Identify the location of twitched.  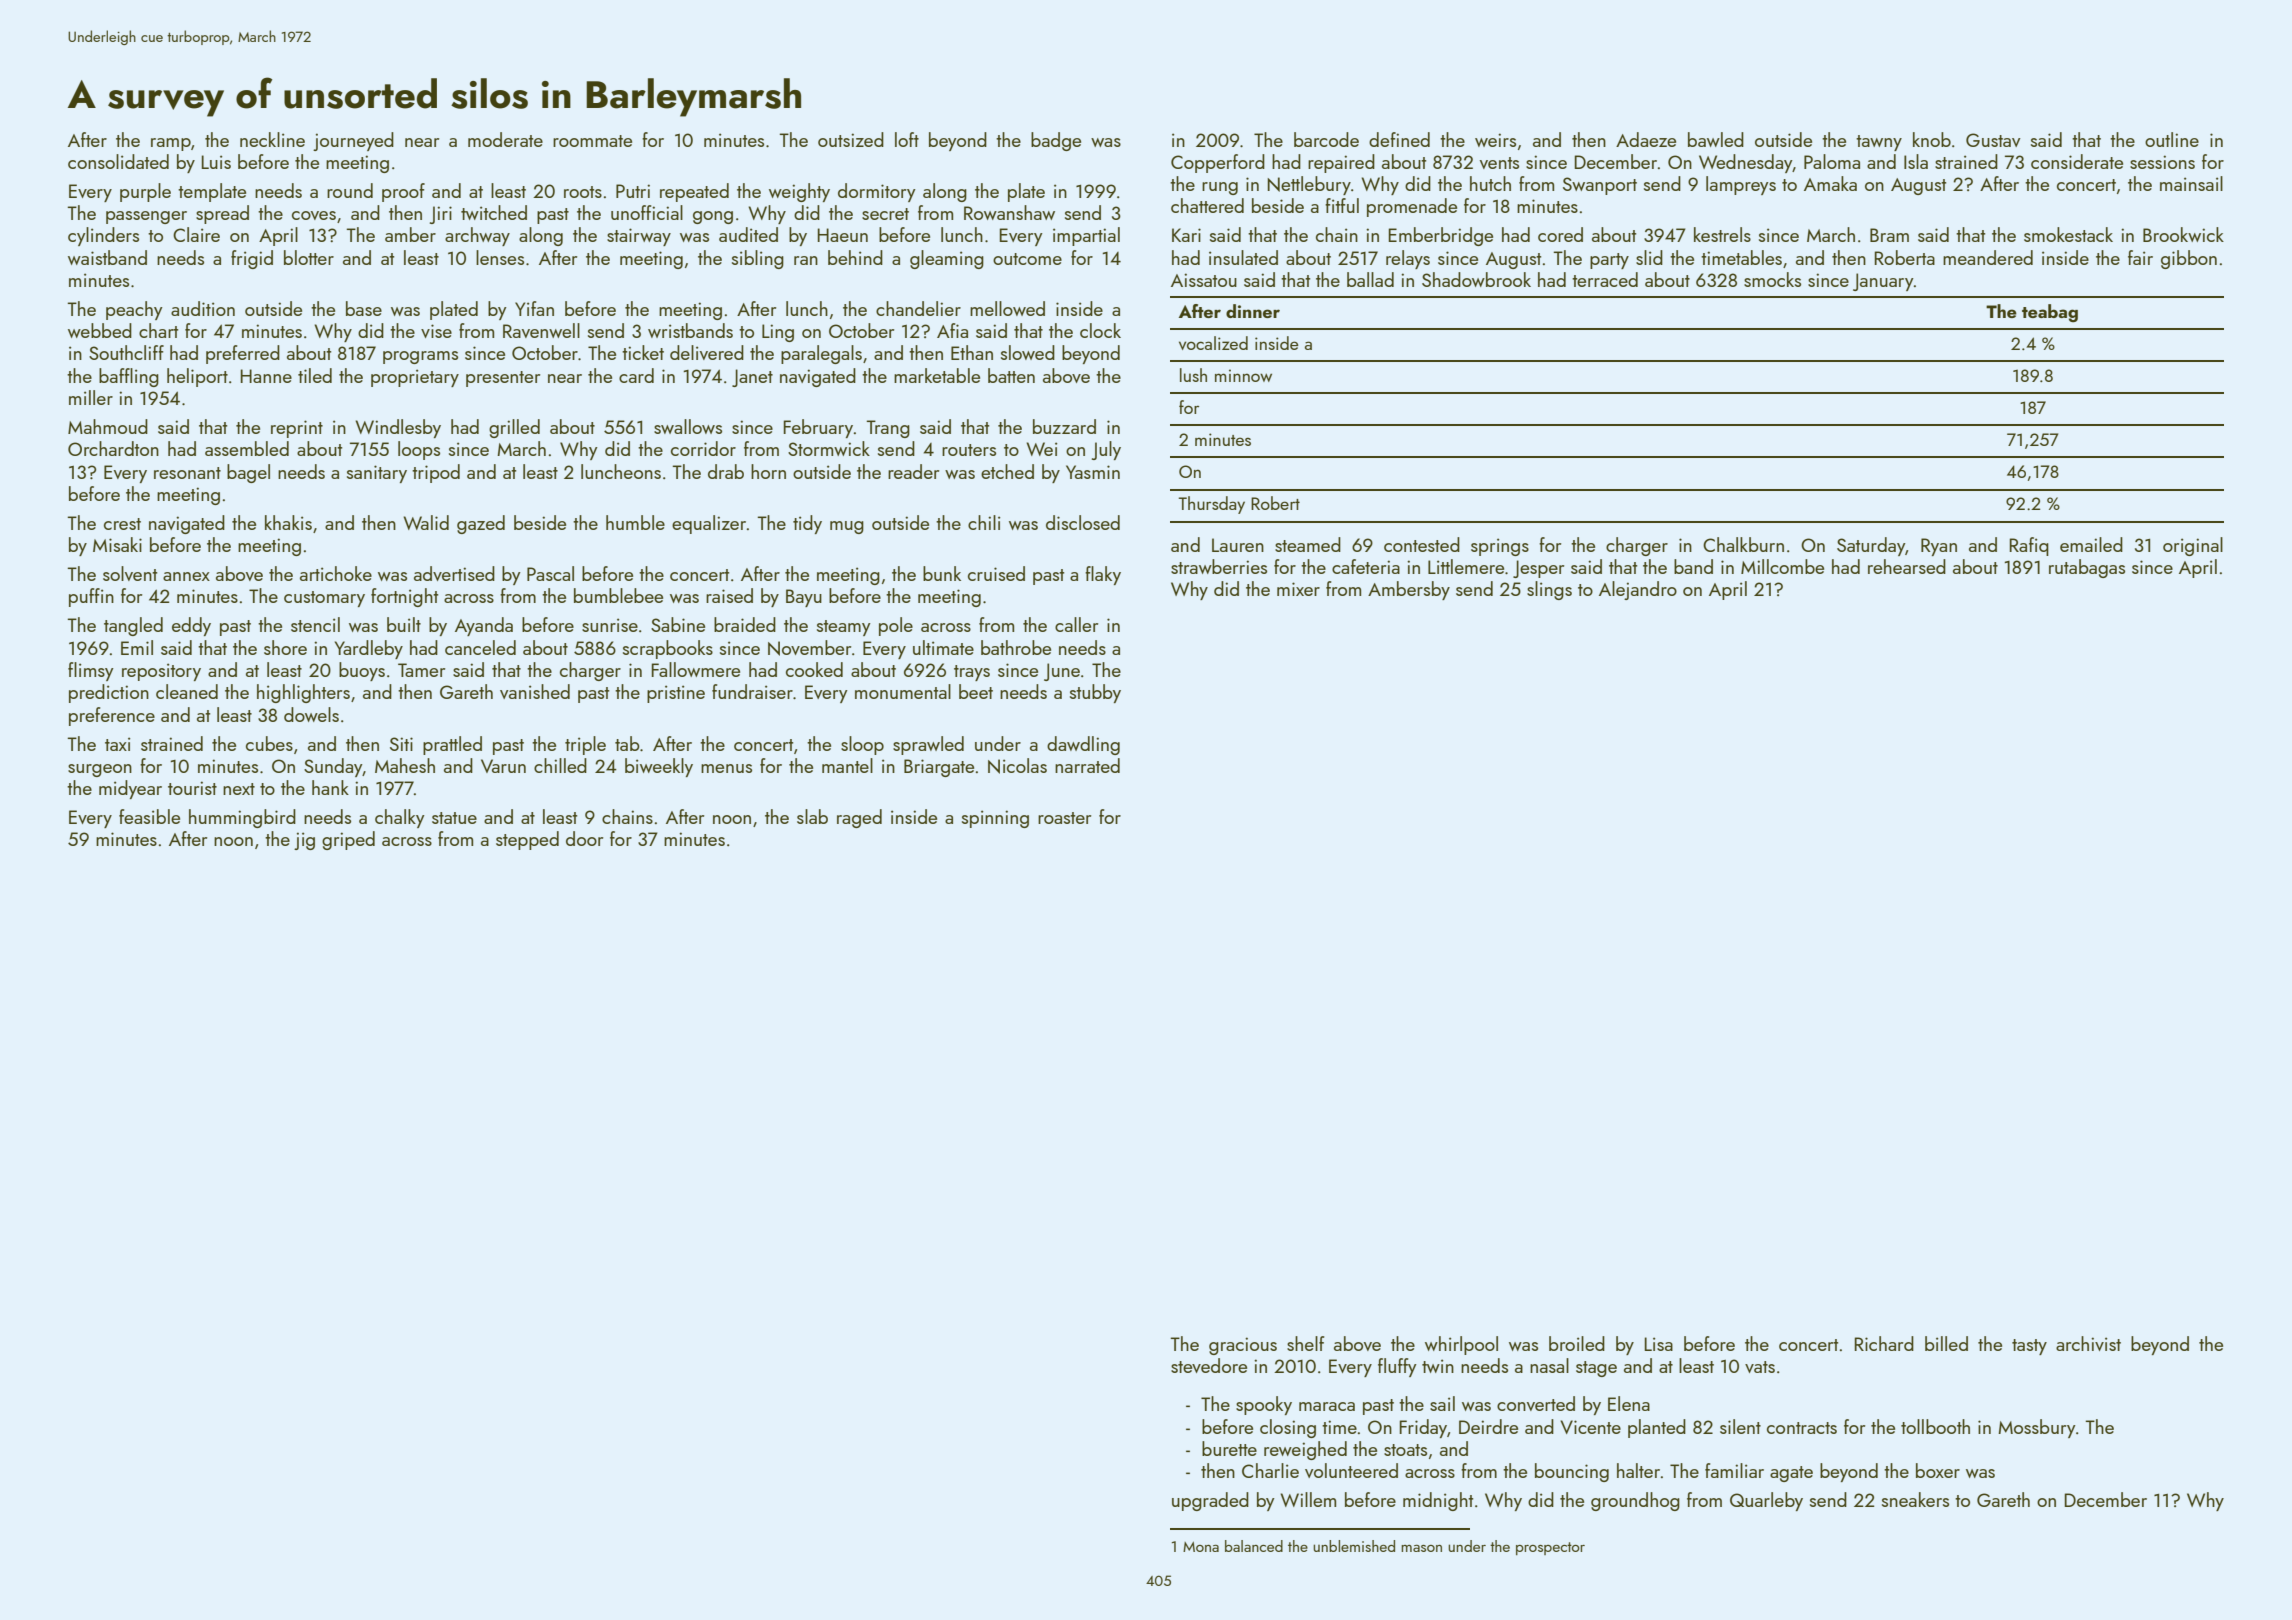
(494, 212).
